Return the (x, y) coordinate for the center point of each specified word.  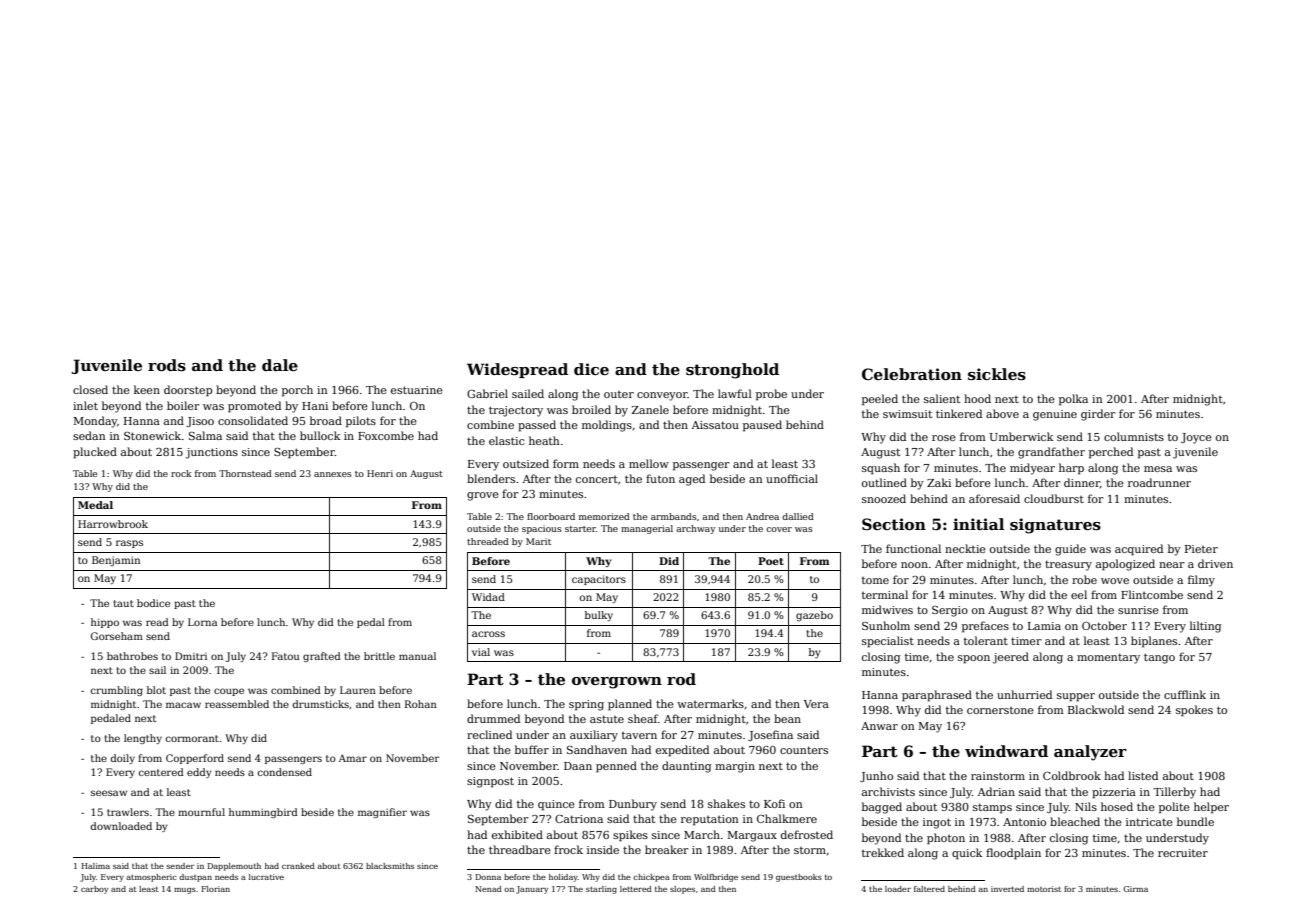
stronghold (732, 371)
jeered (1011, 658)
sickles (997, 374)
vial (481, 652)
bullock (320, 435)
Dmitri (191, 656)
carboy (94, 890)
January (532, 890)
